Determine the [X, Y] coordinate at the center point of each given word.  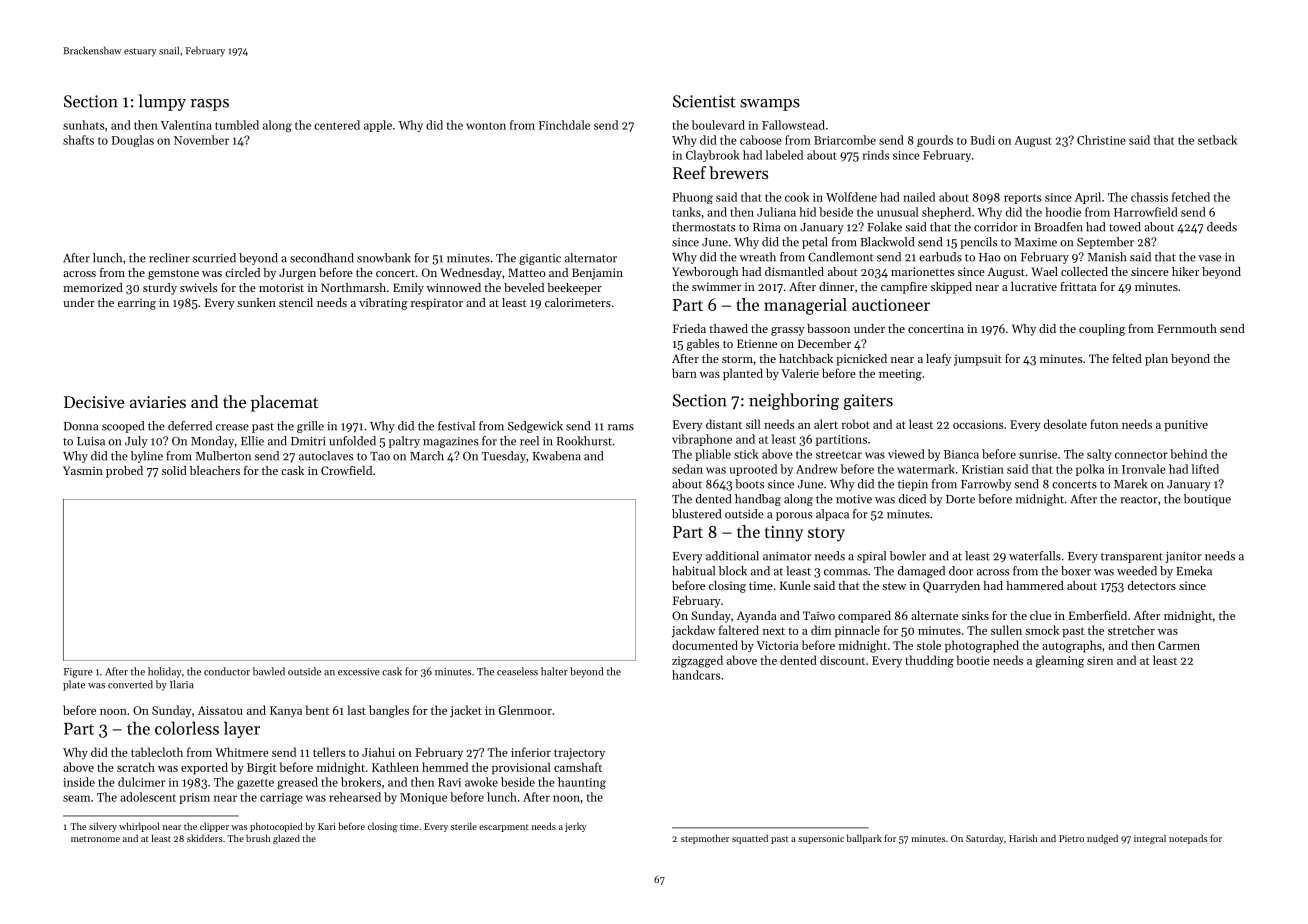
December [824, 343]
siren [1100, 660]
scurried [214, 258]
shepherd [946, 213]
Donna [81, 426]
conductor [227, 671]
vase [1209, 258]
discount [842, 660]
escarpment [504, 828]
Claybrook [713, 156]
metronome [95, 839]
